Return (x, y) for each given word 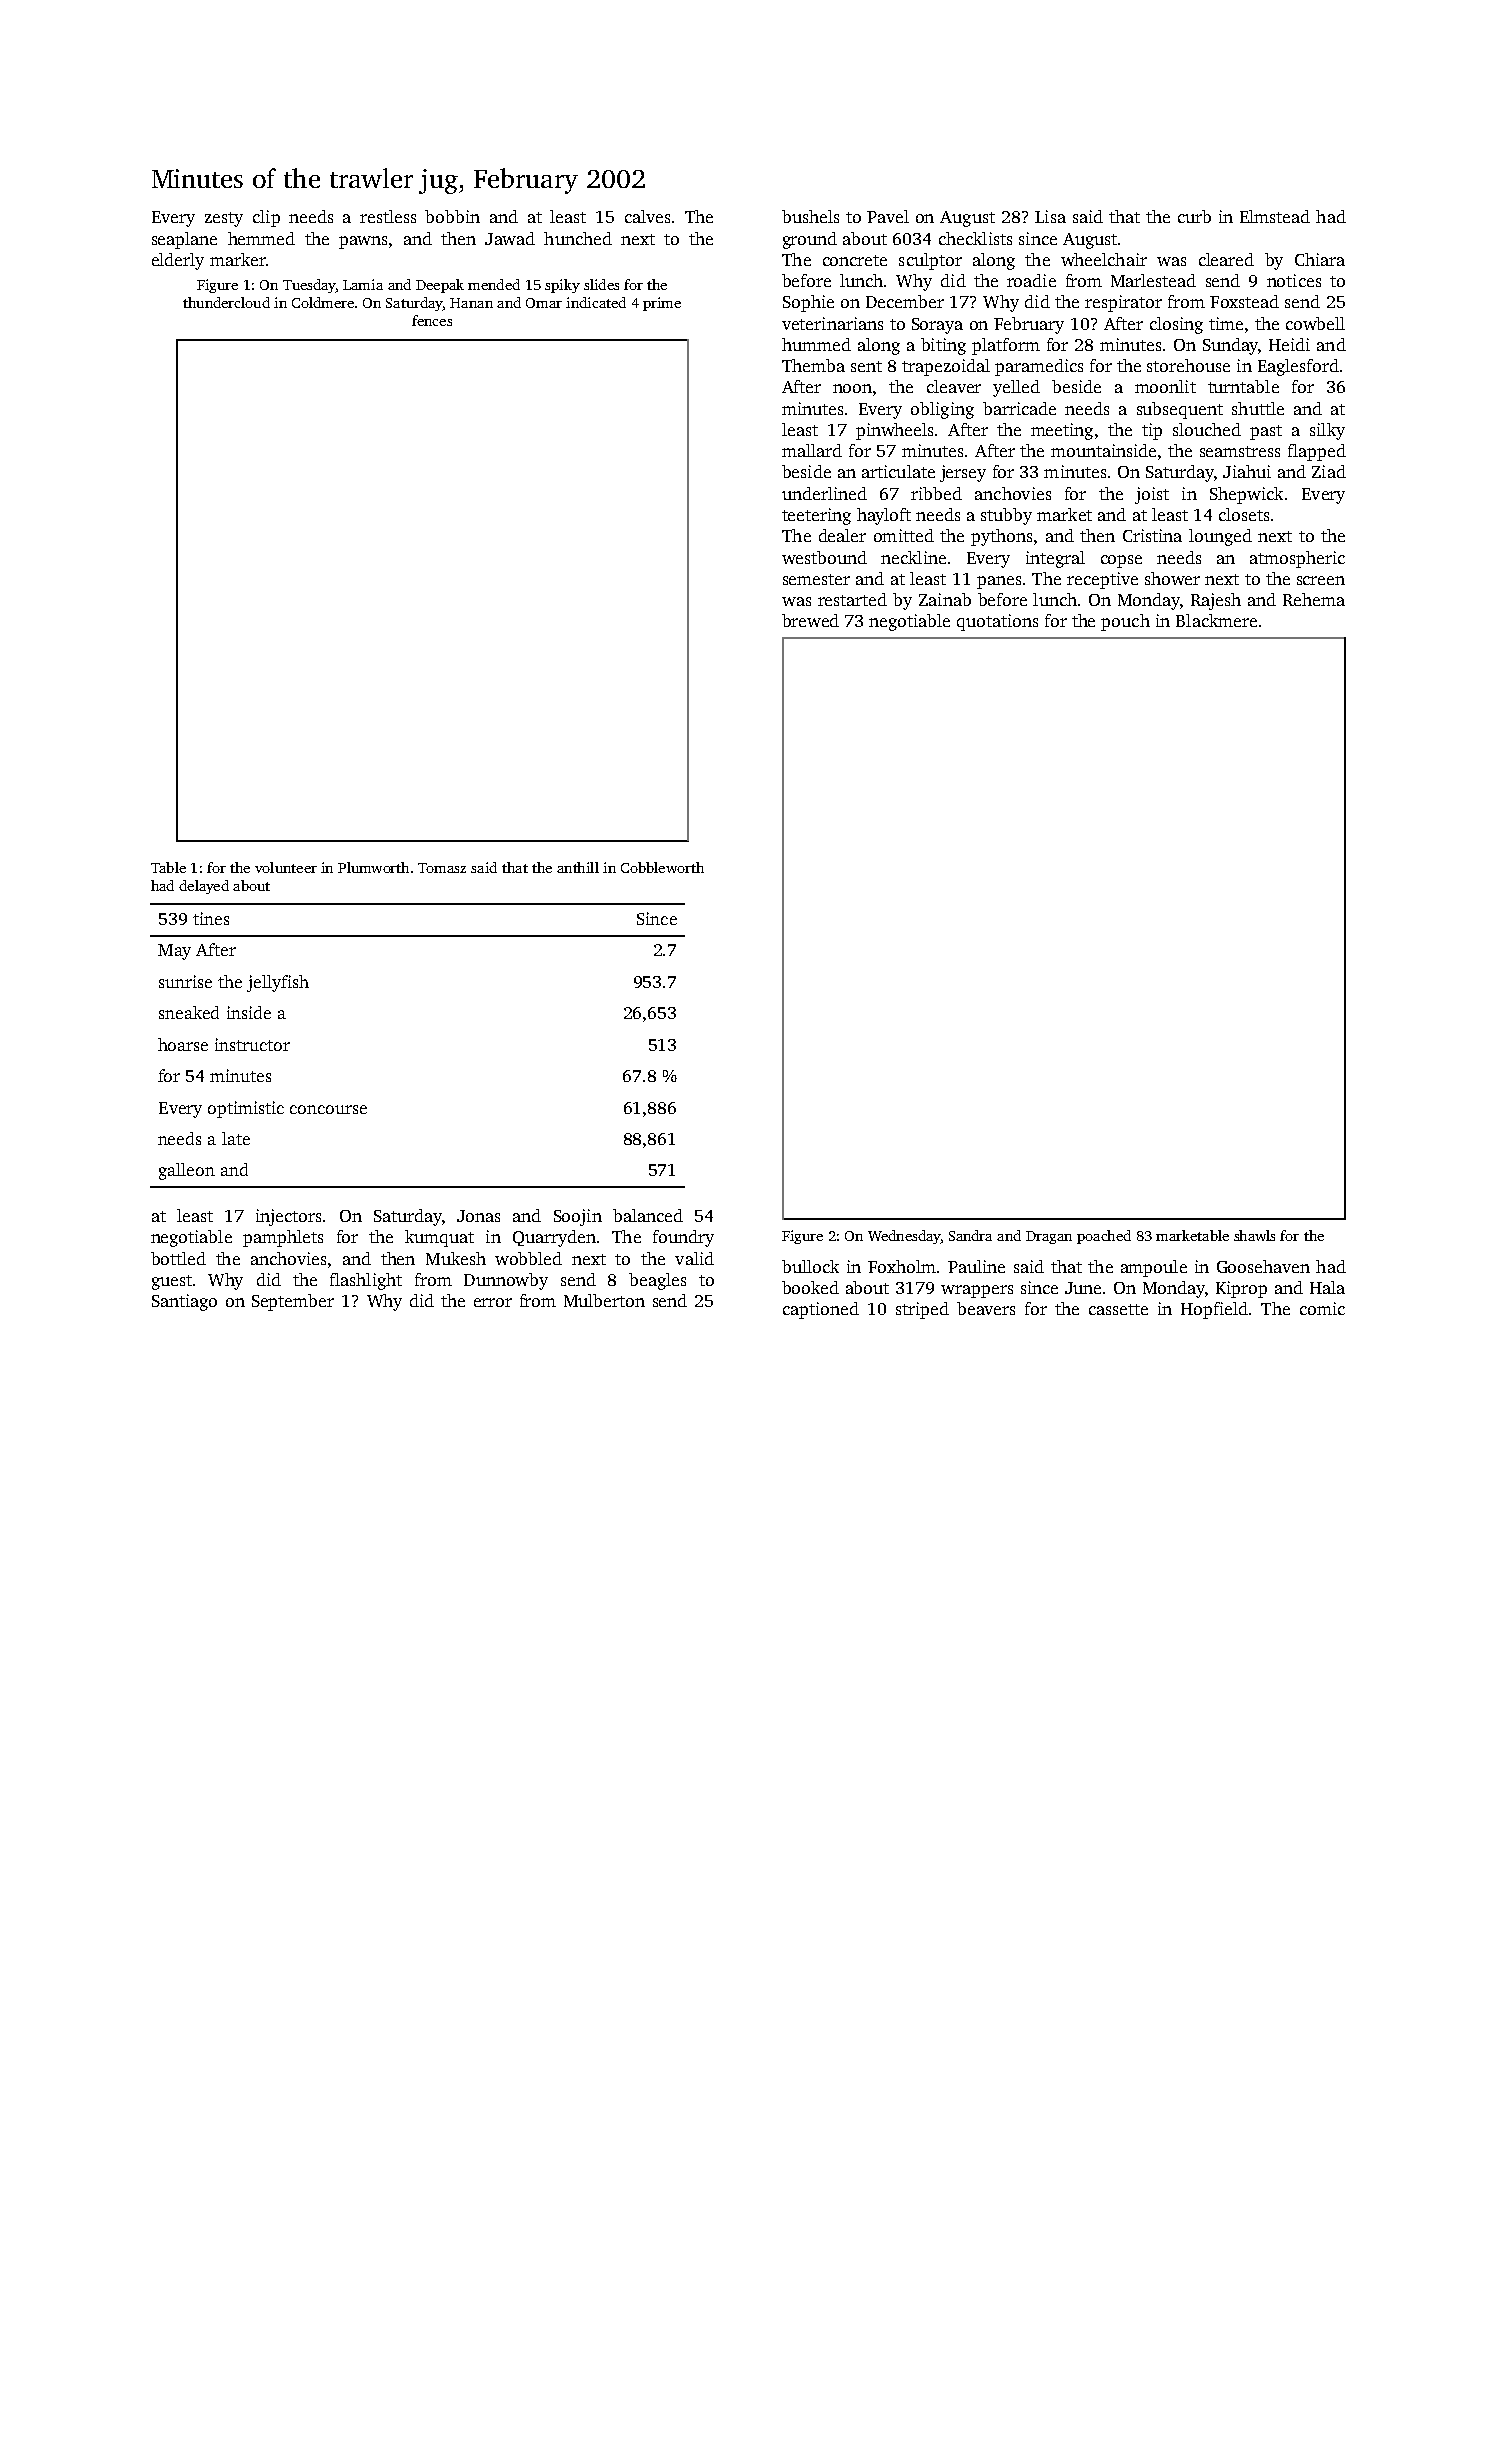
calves (647, 216)
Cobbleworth (662, 867)
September (293, 1302)
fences (432, 320)
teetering (816, 516)
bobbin (452, 216)
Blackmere (1216, 620)
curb (1194, 216)
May (174, 952)
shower (1172, 578)
